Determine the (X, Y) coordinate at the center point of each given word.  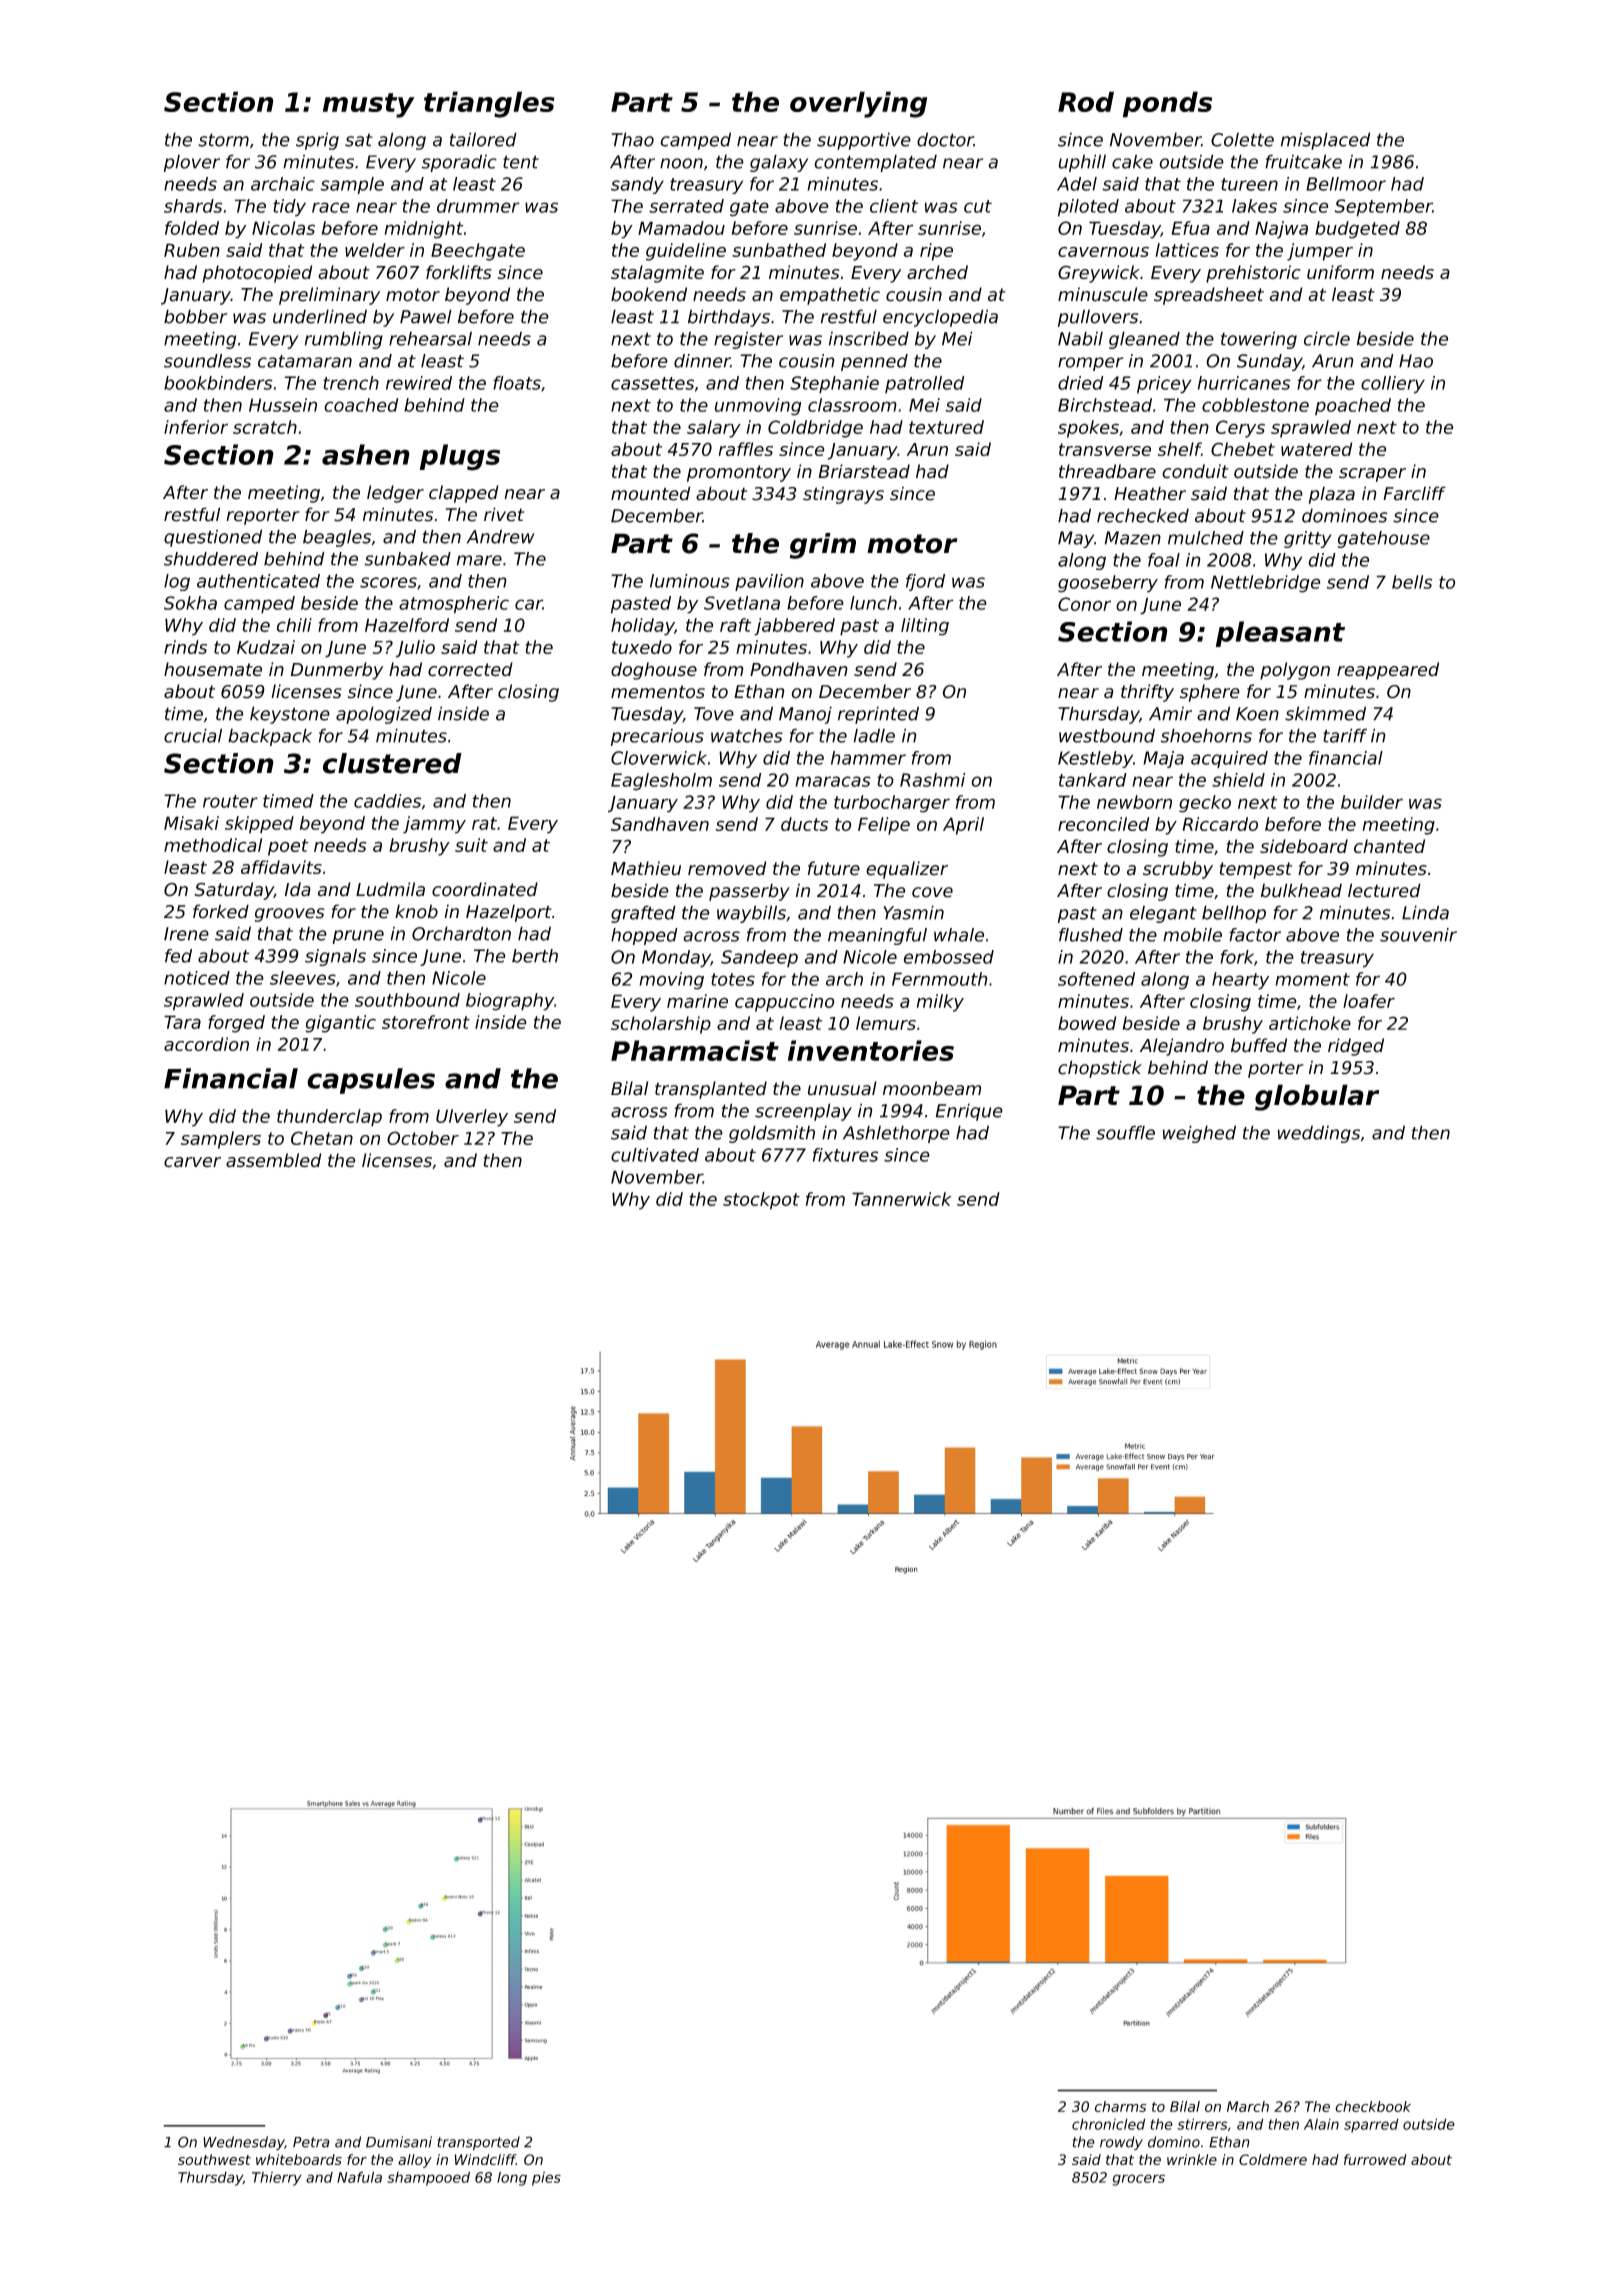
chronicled (1108, 2124)
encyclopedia (940, 318)
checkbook (1373, 2106)
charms (1120, 2106)
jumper (1320, 252)
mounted (650, 493)
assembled (274, 1160)
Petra (311, 2142)
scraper (1372, 475)
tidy (289, 208)
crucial (193, 735)
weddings (1318, 1134)
